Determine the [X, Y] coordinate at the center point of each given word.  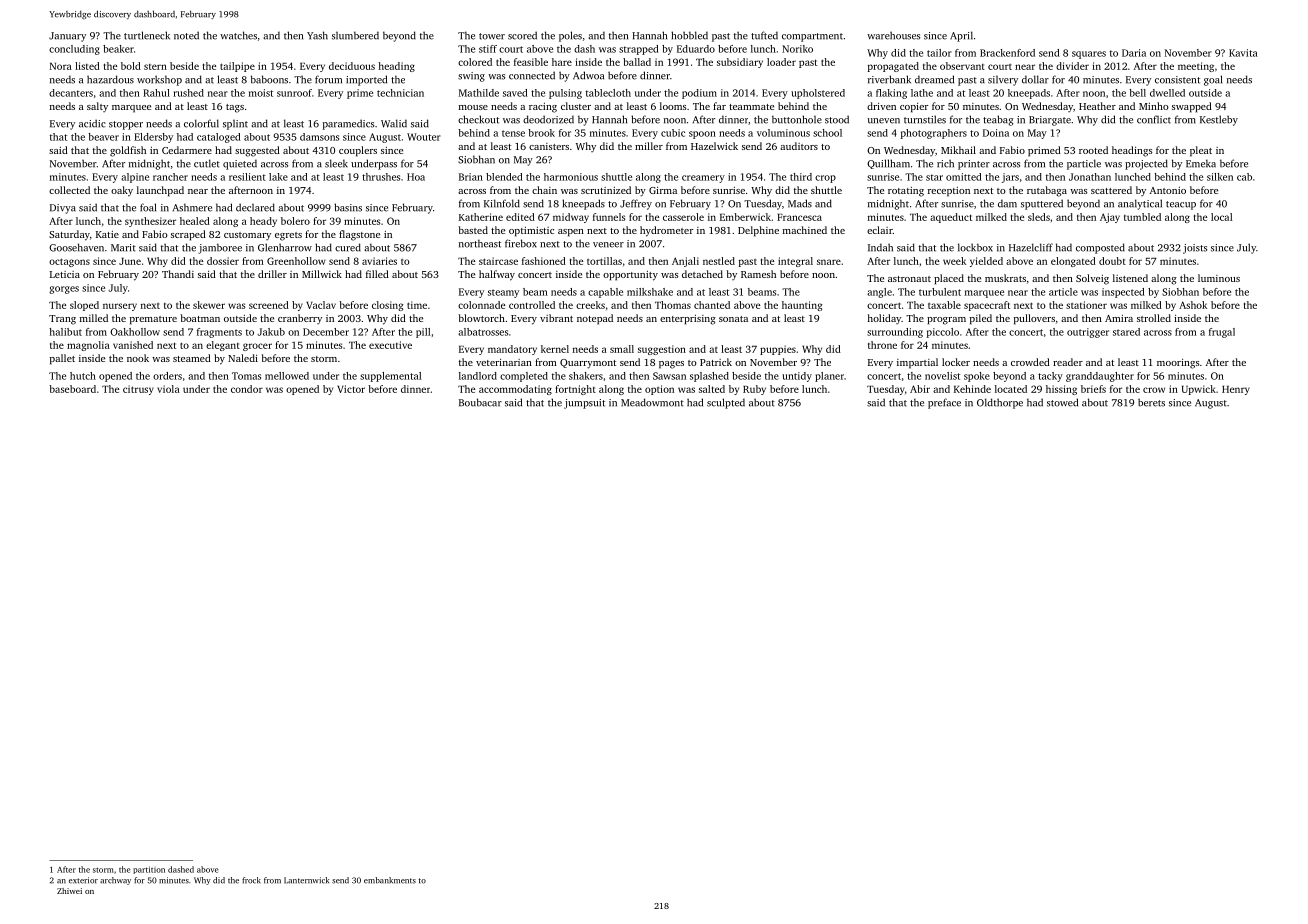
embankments [390, 880]
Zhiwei [69, 891]
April [961, 36]
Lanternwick [306, 880]
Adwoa [588, 75]
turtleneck [147, 35]
